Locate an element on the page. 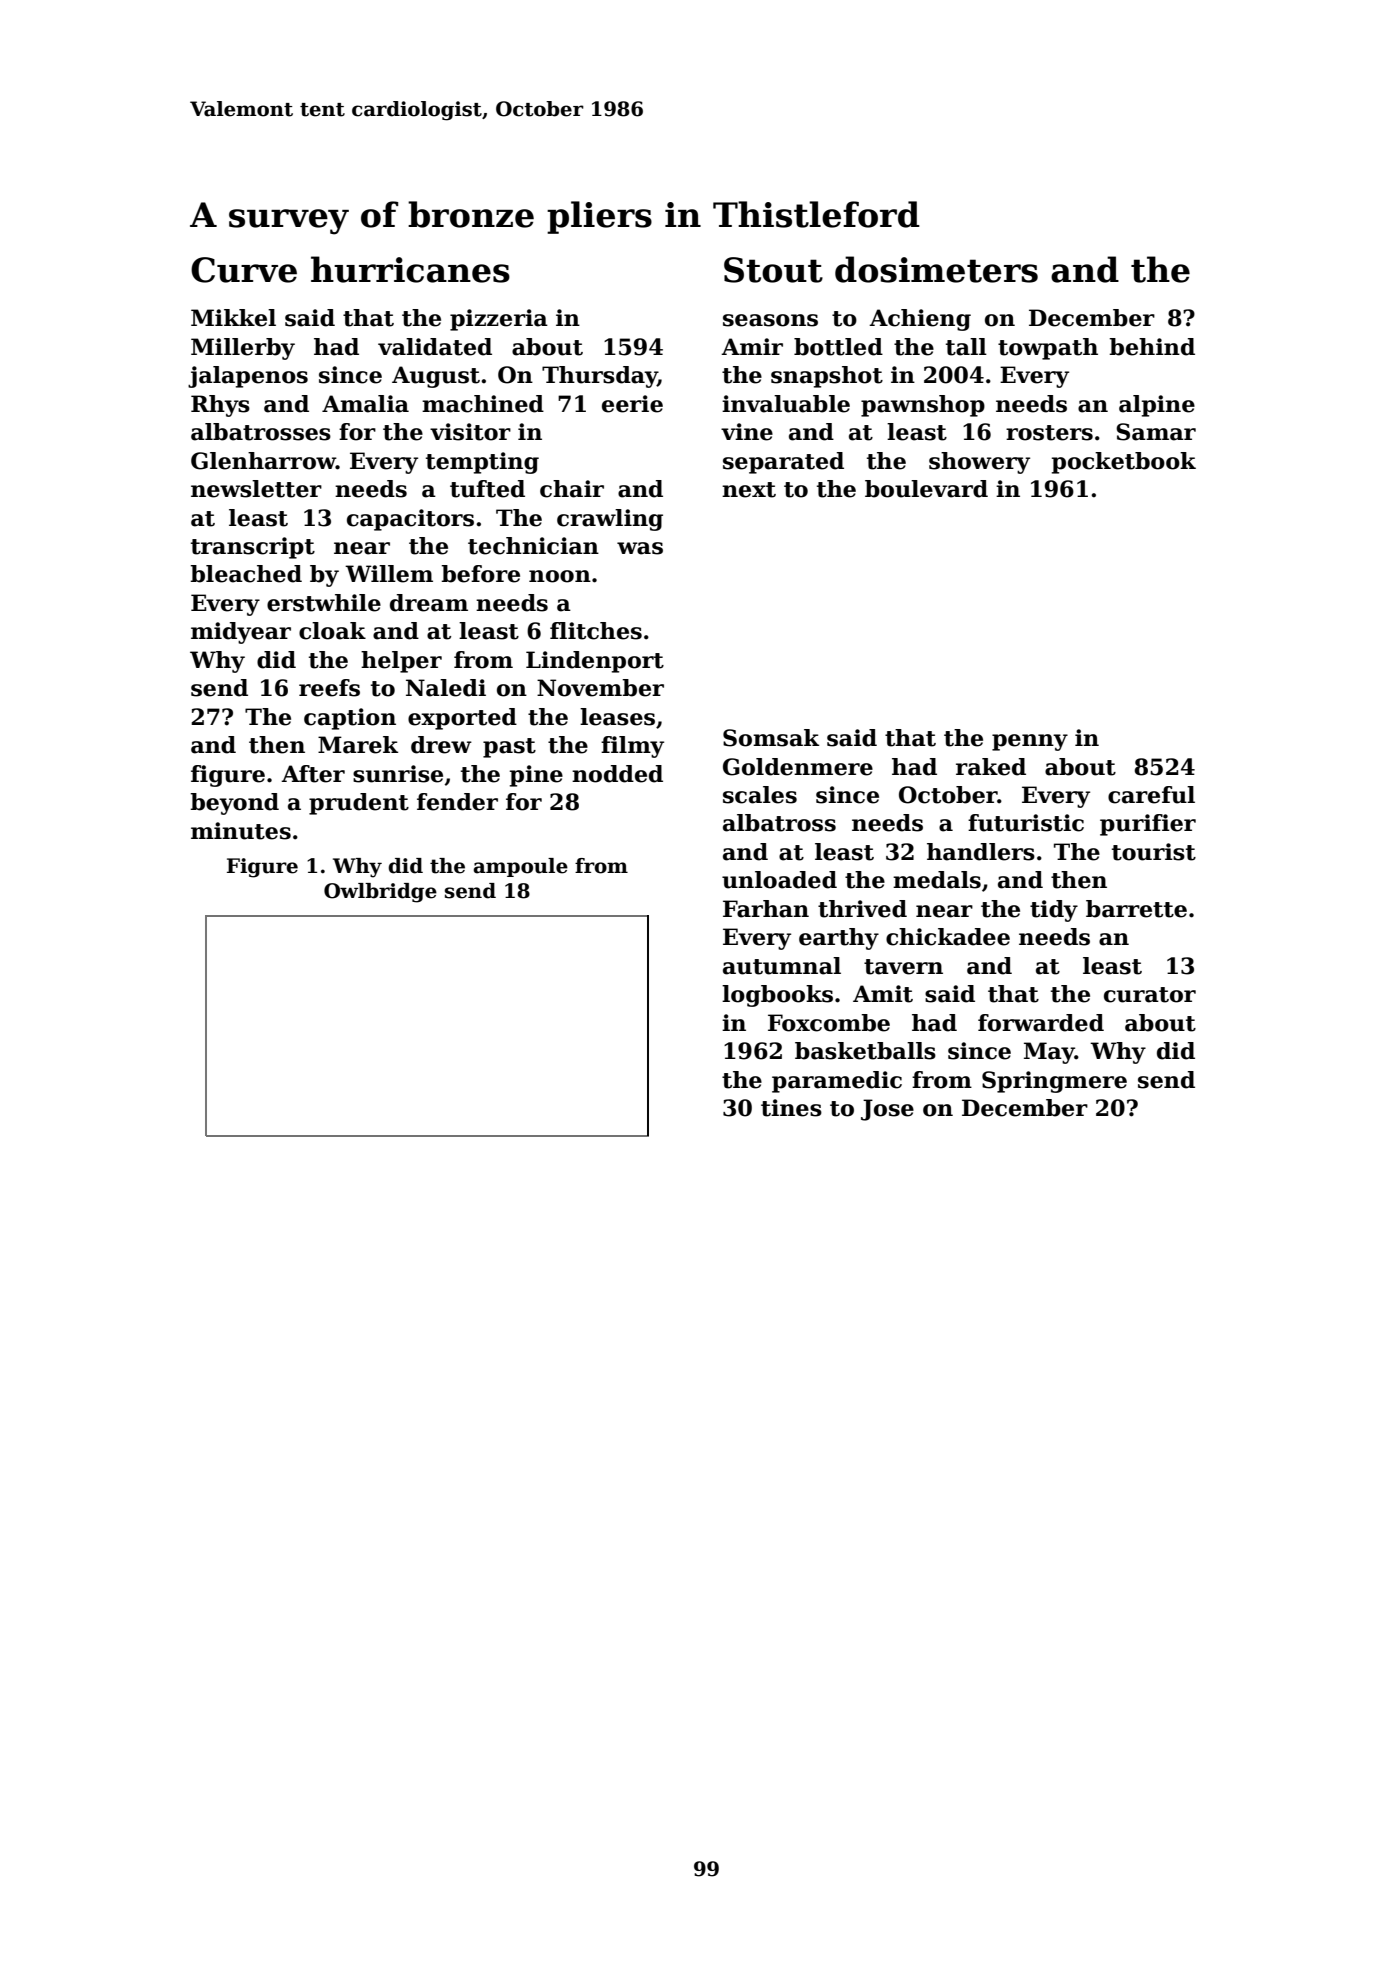  boulevard is located at coordinates (926, 489).
